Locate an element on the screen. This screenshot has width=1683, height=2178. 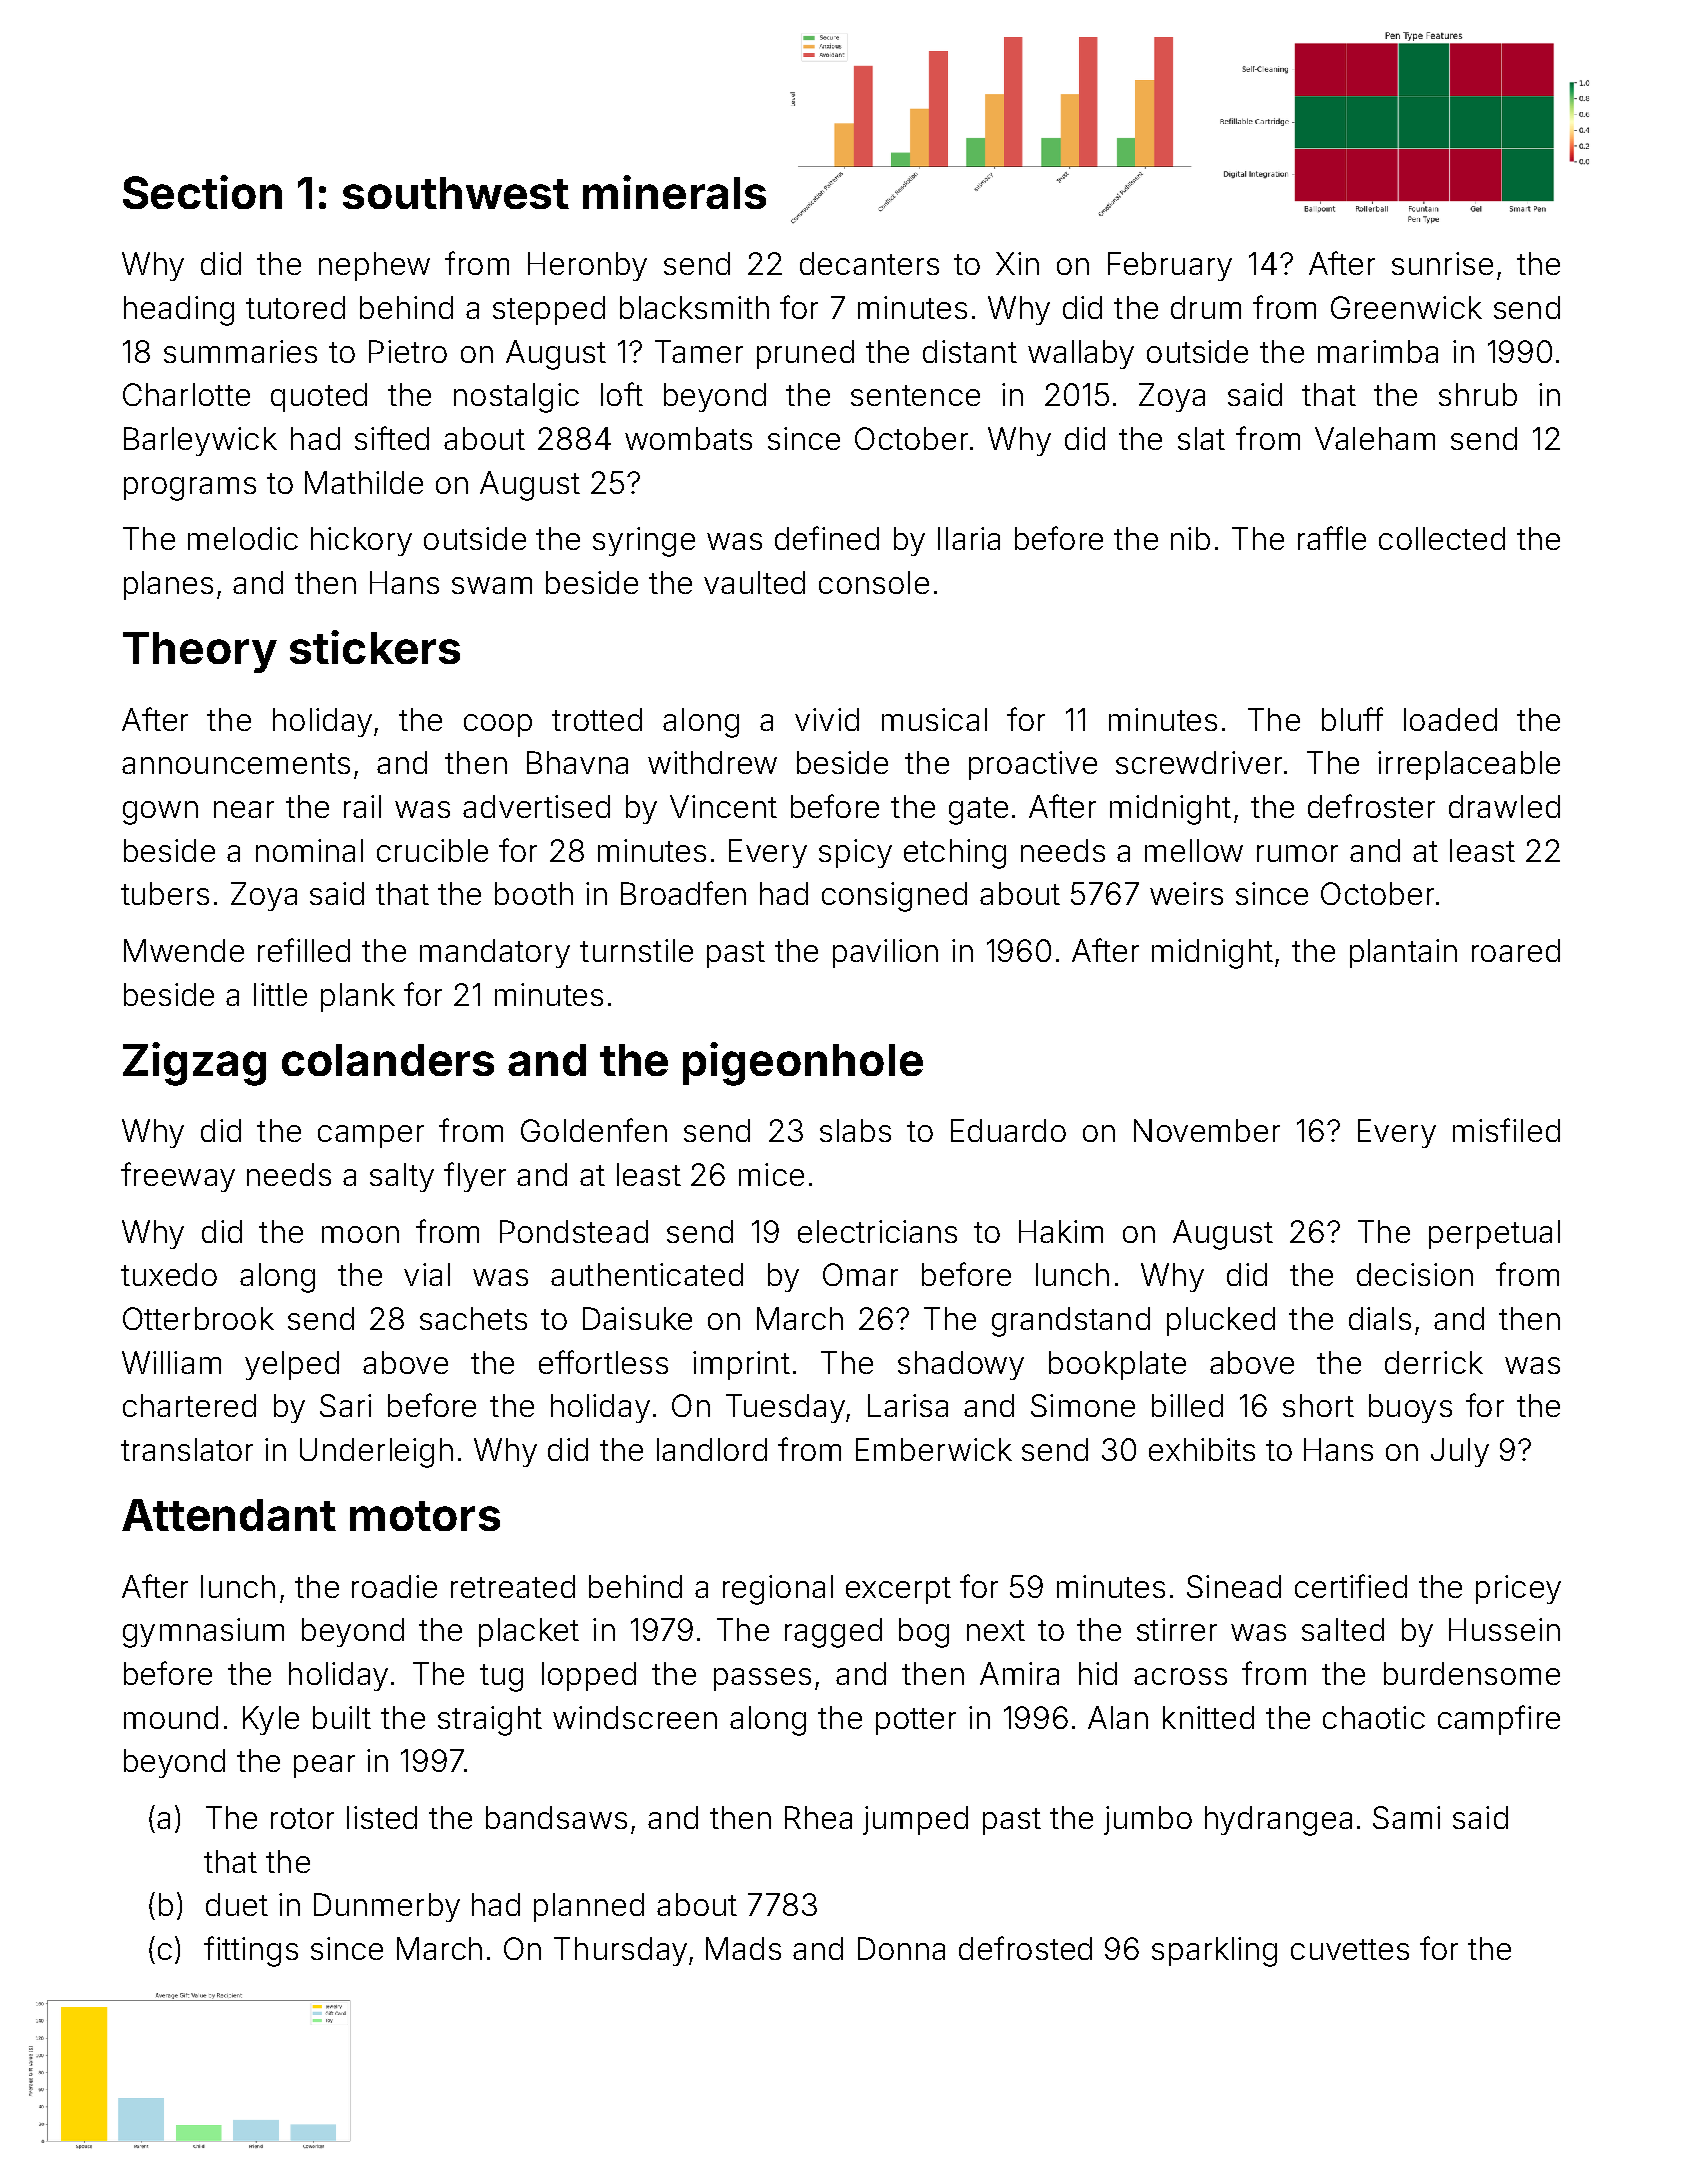
effortless is located at coordinates (603, 1362).
